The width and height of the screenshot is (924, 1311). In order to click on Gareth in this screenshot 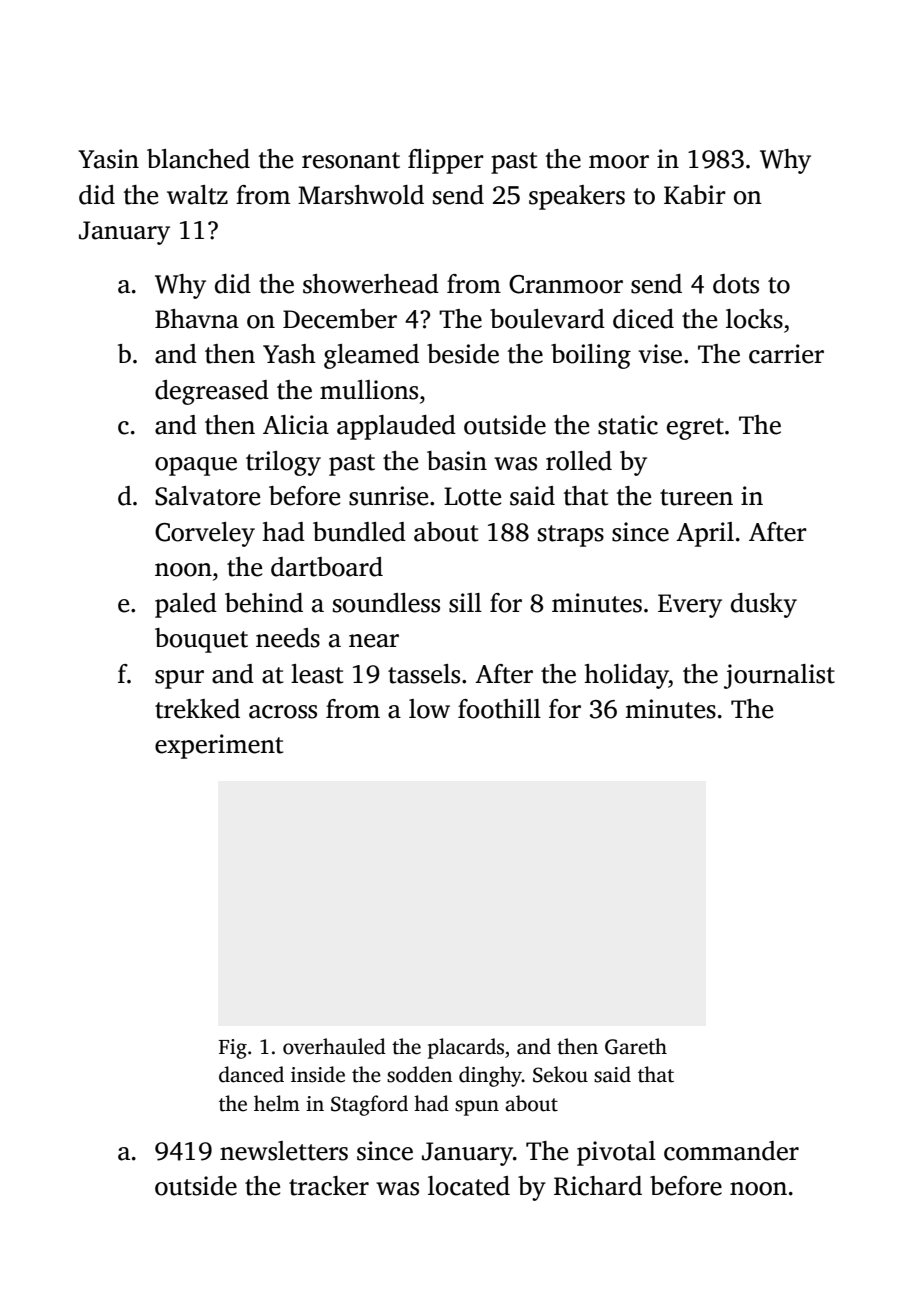, I will do `click(636, 1046)`.
